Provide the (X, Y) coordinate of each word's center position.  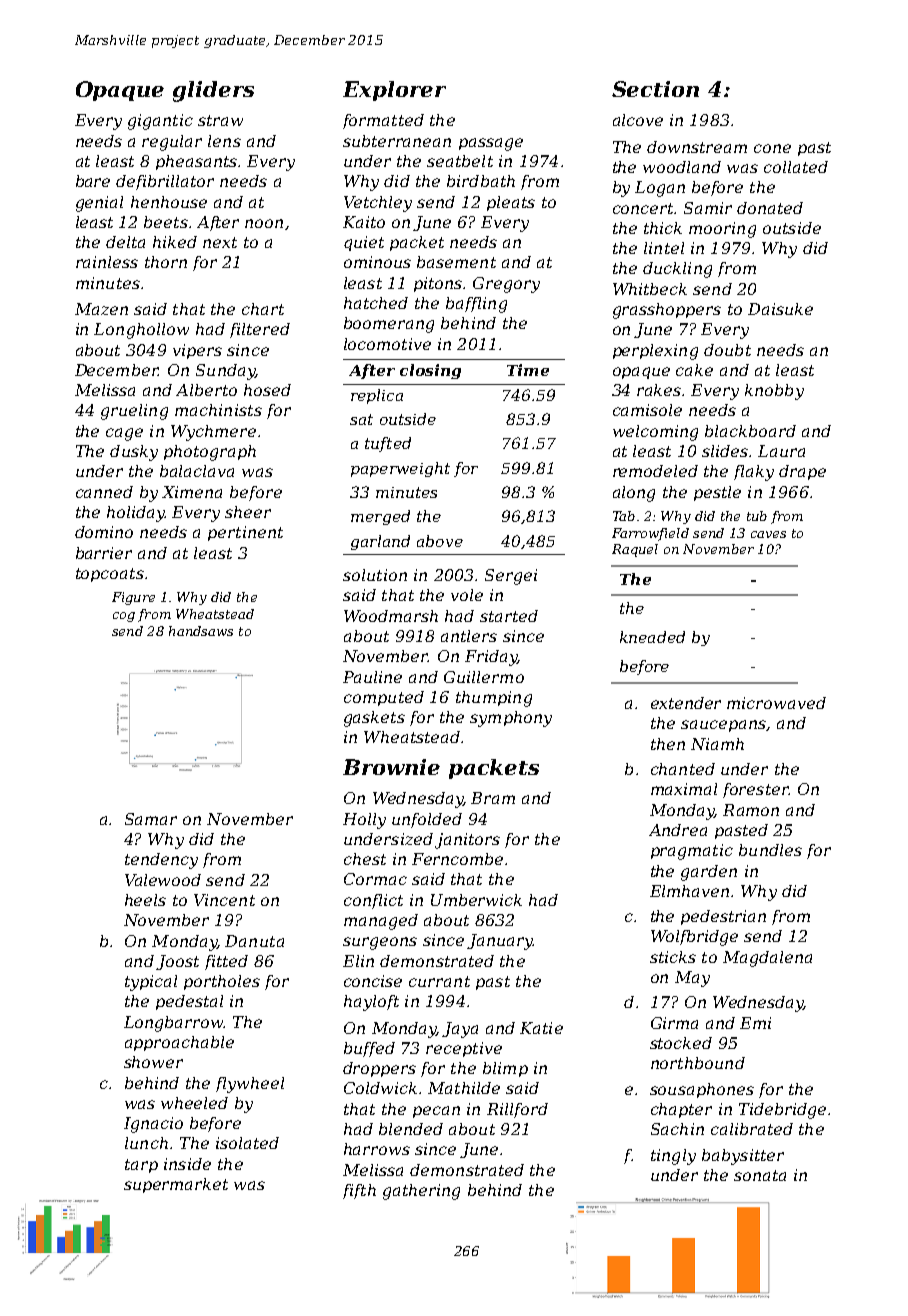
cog (124, 617)
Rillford (517, 1110)
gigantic (160, 122)
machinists (218, 410)
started (509, 616)
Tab (624, 516)
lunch (146, 1143)
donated (770, 208)
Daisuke (780, 309)
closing (430, 371)
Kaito (364, 222)
